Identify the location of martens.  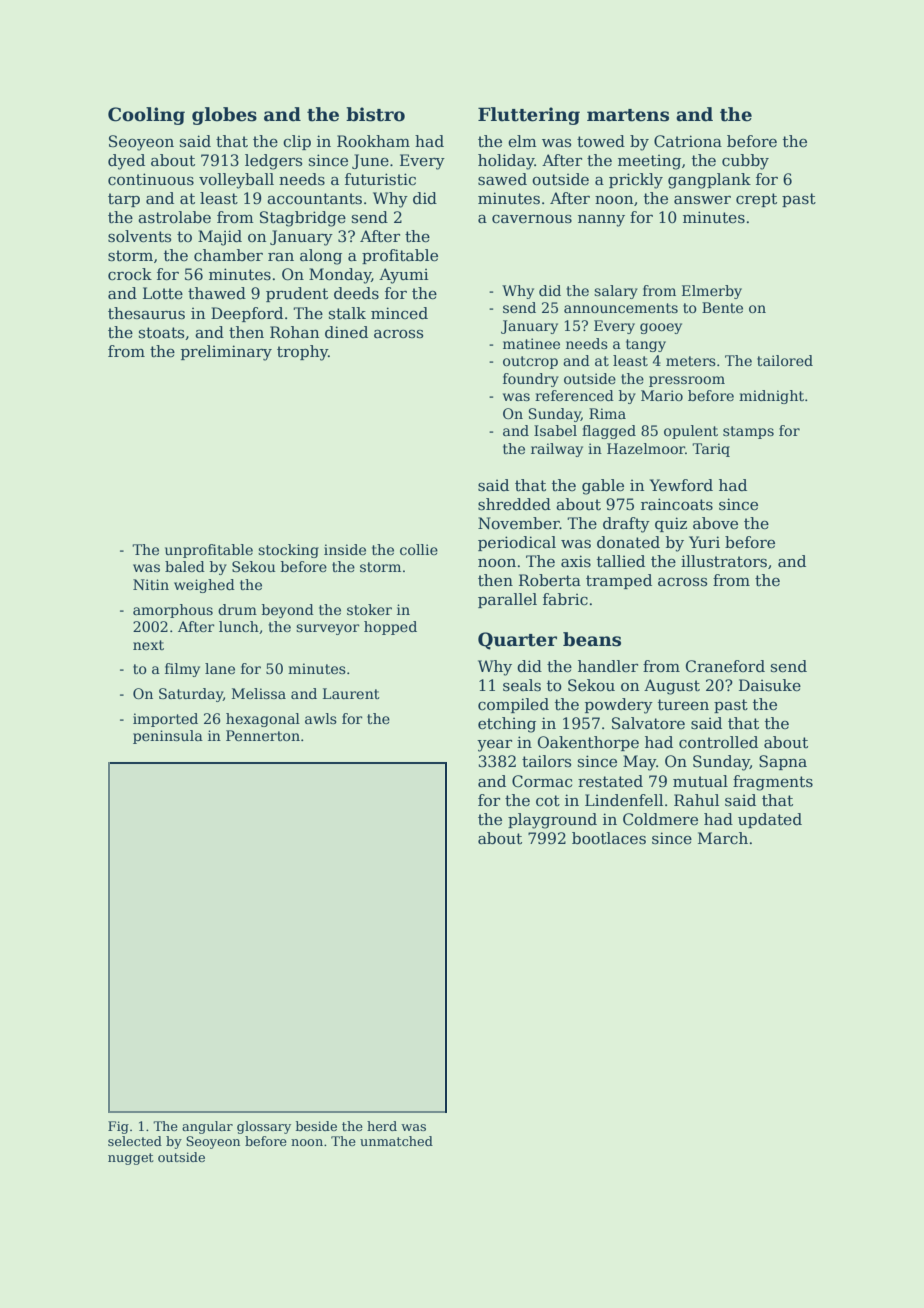
(628, 115).
